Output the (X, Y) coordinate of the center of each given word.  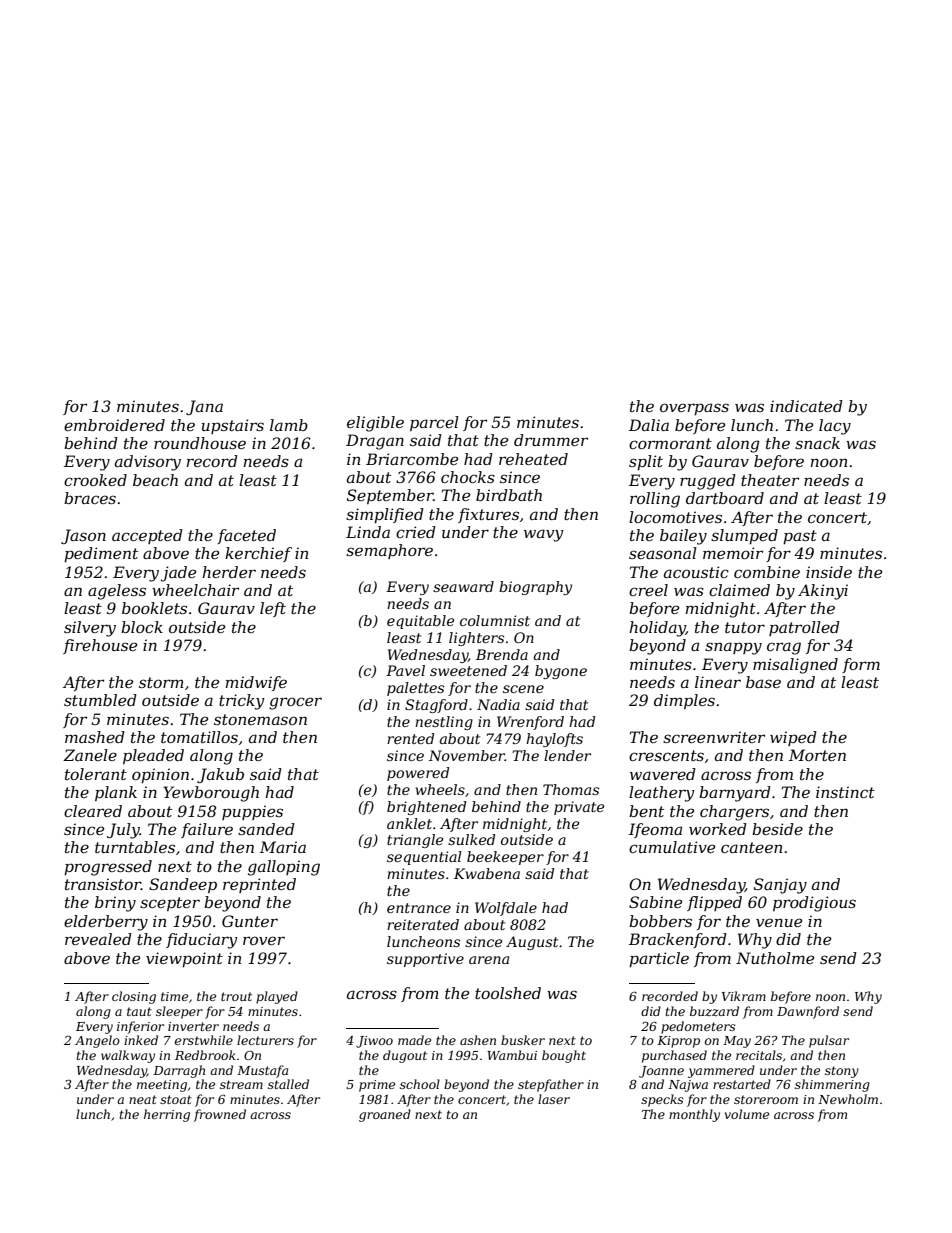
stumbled (100, 700)
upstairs (233, 426)
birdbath (509, 495)
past (800, 537)
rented (410, 738)
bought (564, 1056)
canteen (751, 847)
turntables (135, 847)
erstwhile (204, 1040)
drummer (551, 440)
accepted (147, 536)
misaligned (795, 666)
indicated (806, 406)
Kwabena (487, 873)
